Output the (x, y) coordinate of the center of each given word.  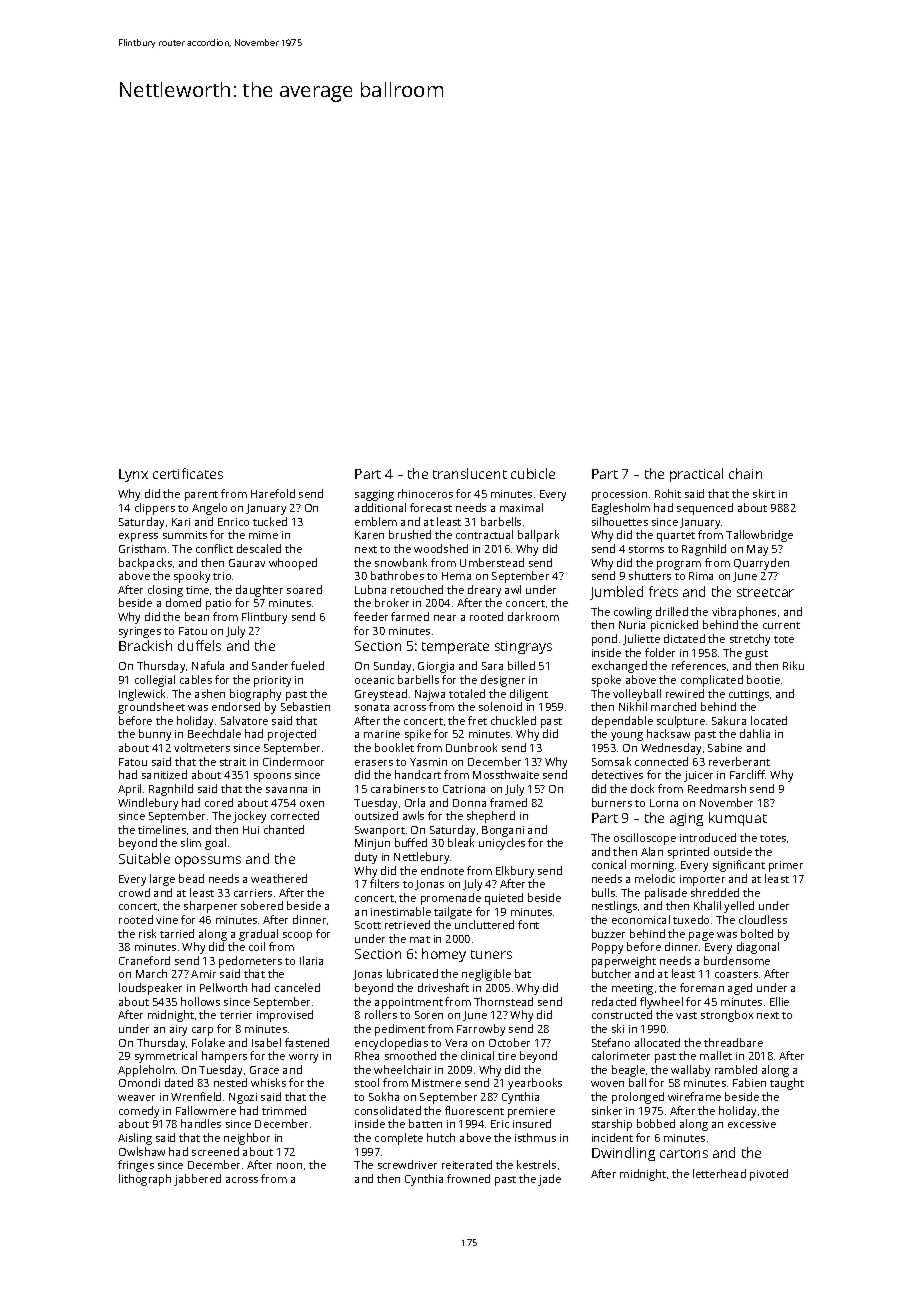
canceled (297, 987)
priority (272, 681)
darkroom (533, 616)
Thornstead (503, 1001)
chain (745, 473)
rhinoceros (425, 493)
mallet (716, 1055)
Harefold (273, 493)
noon (289, 1166)
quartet (676, 537)
